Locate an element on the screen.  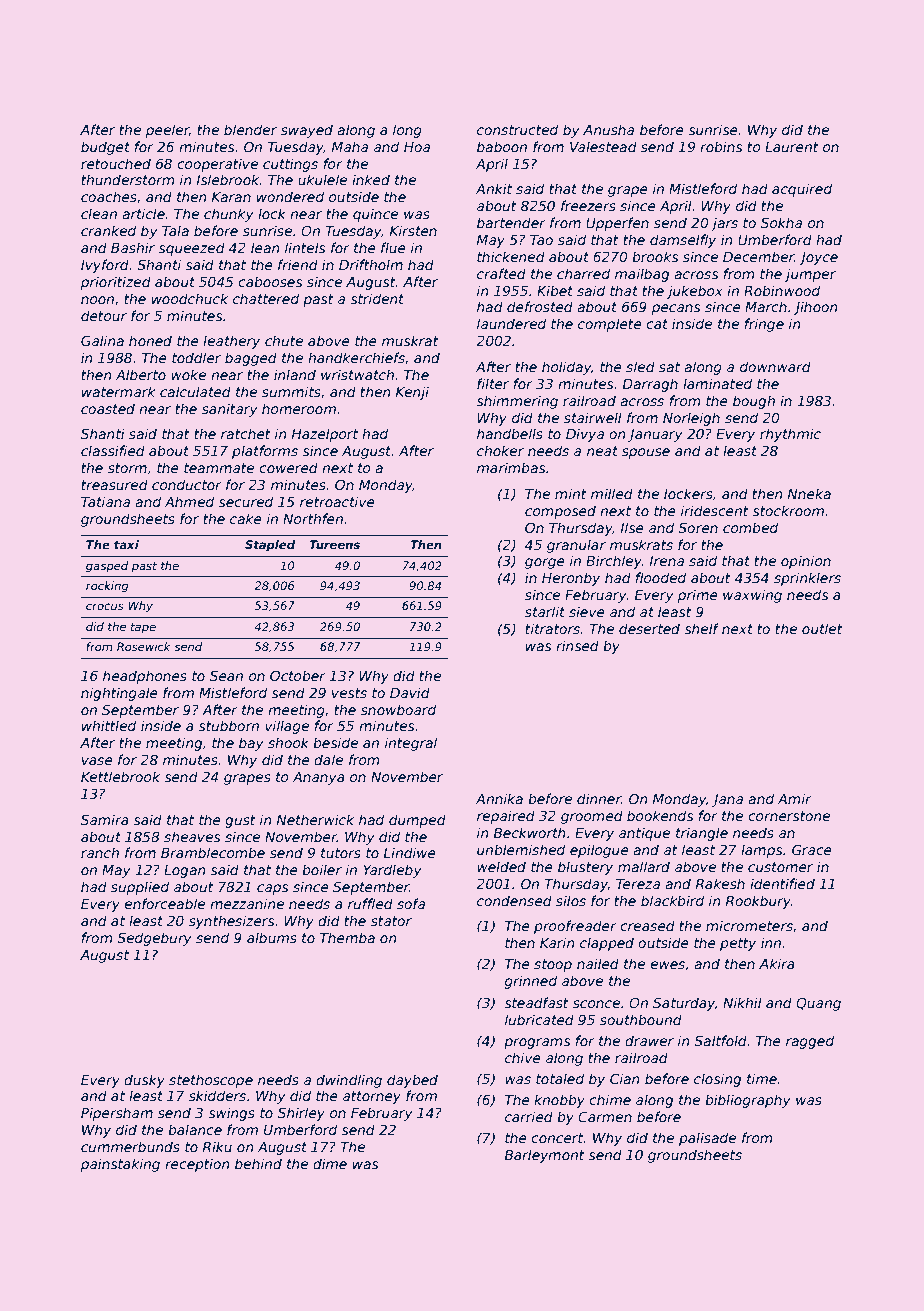
sheaves is located at coordinates (192, 836).
